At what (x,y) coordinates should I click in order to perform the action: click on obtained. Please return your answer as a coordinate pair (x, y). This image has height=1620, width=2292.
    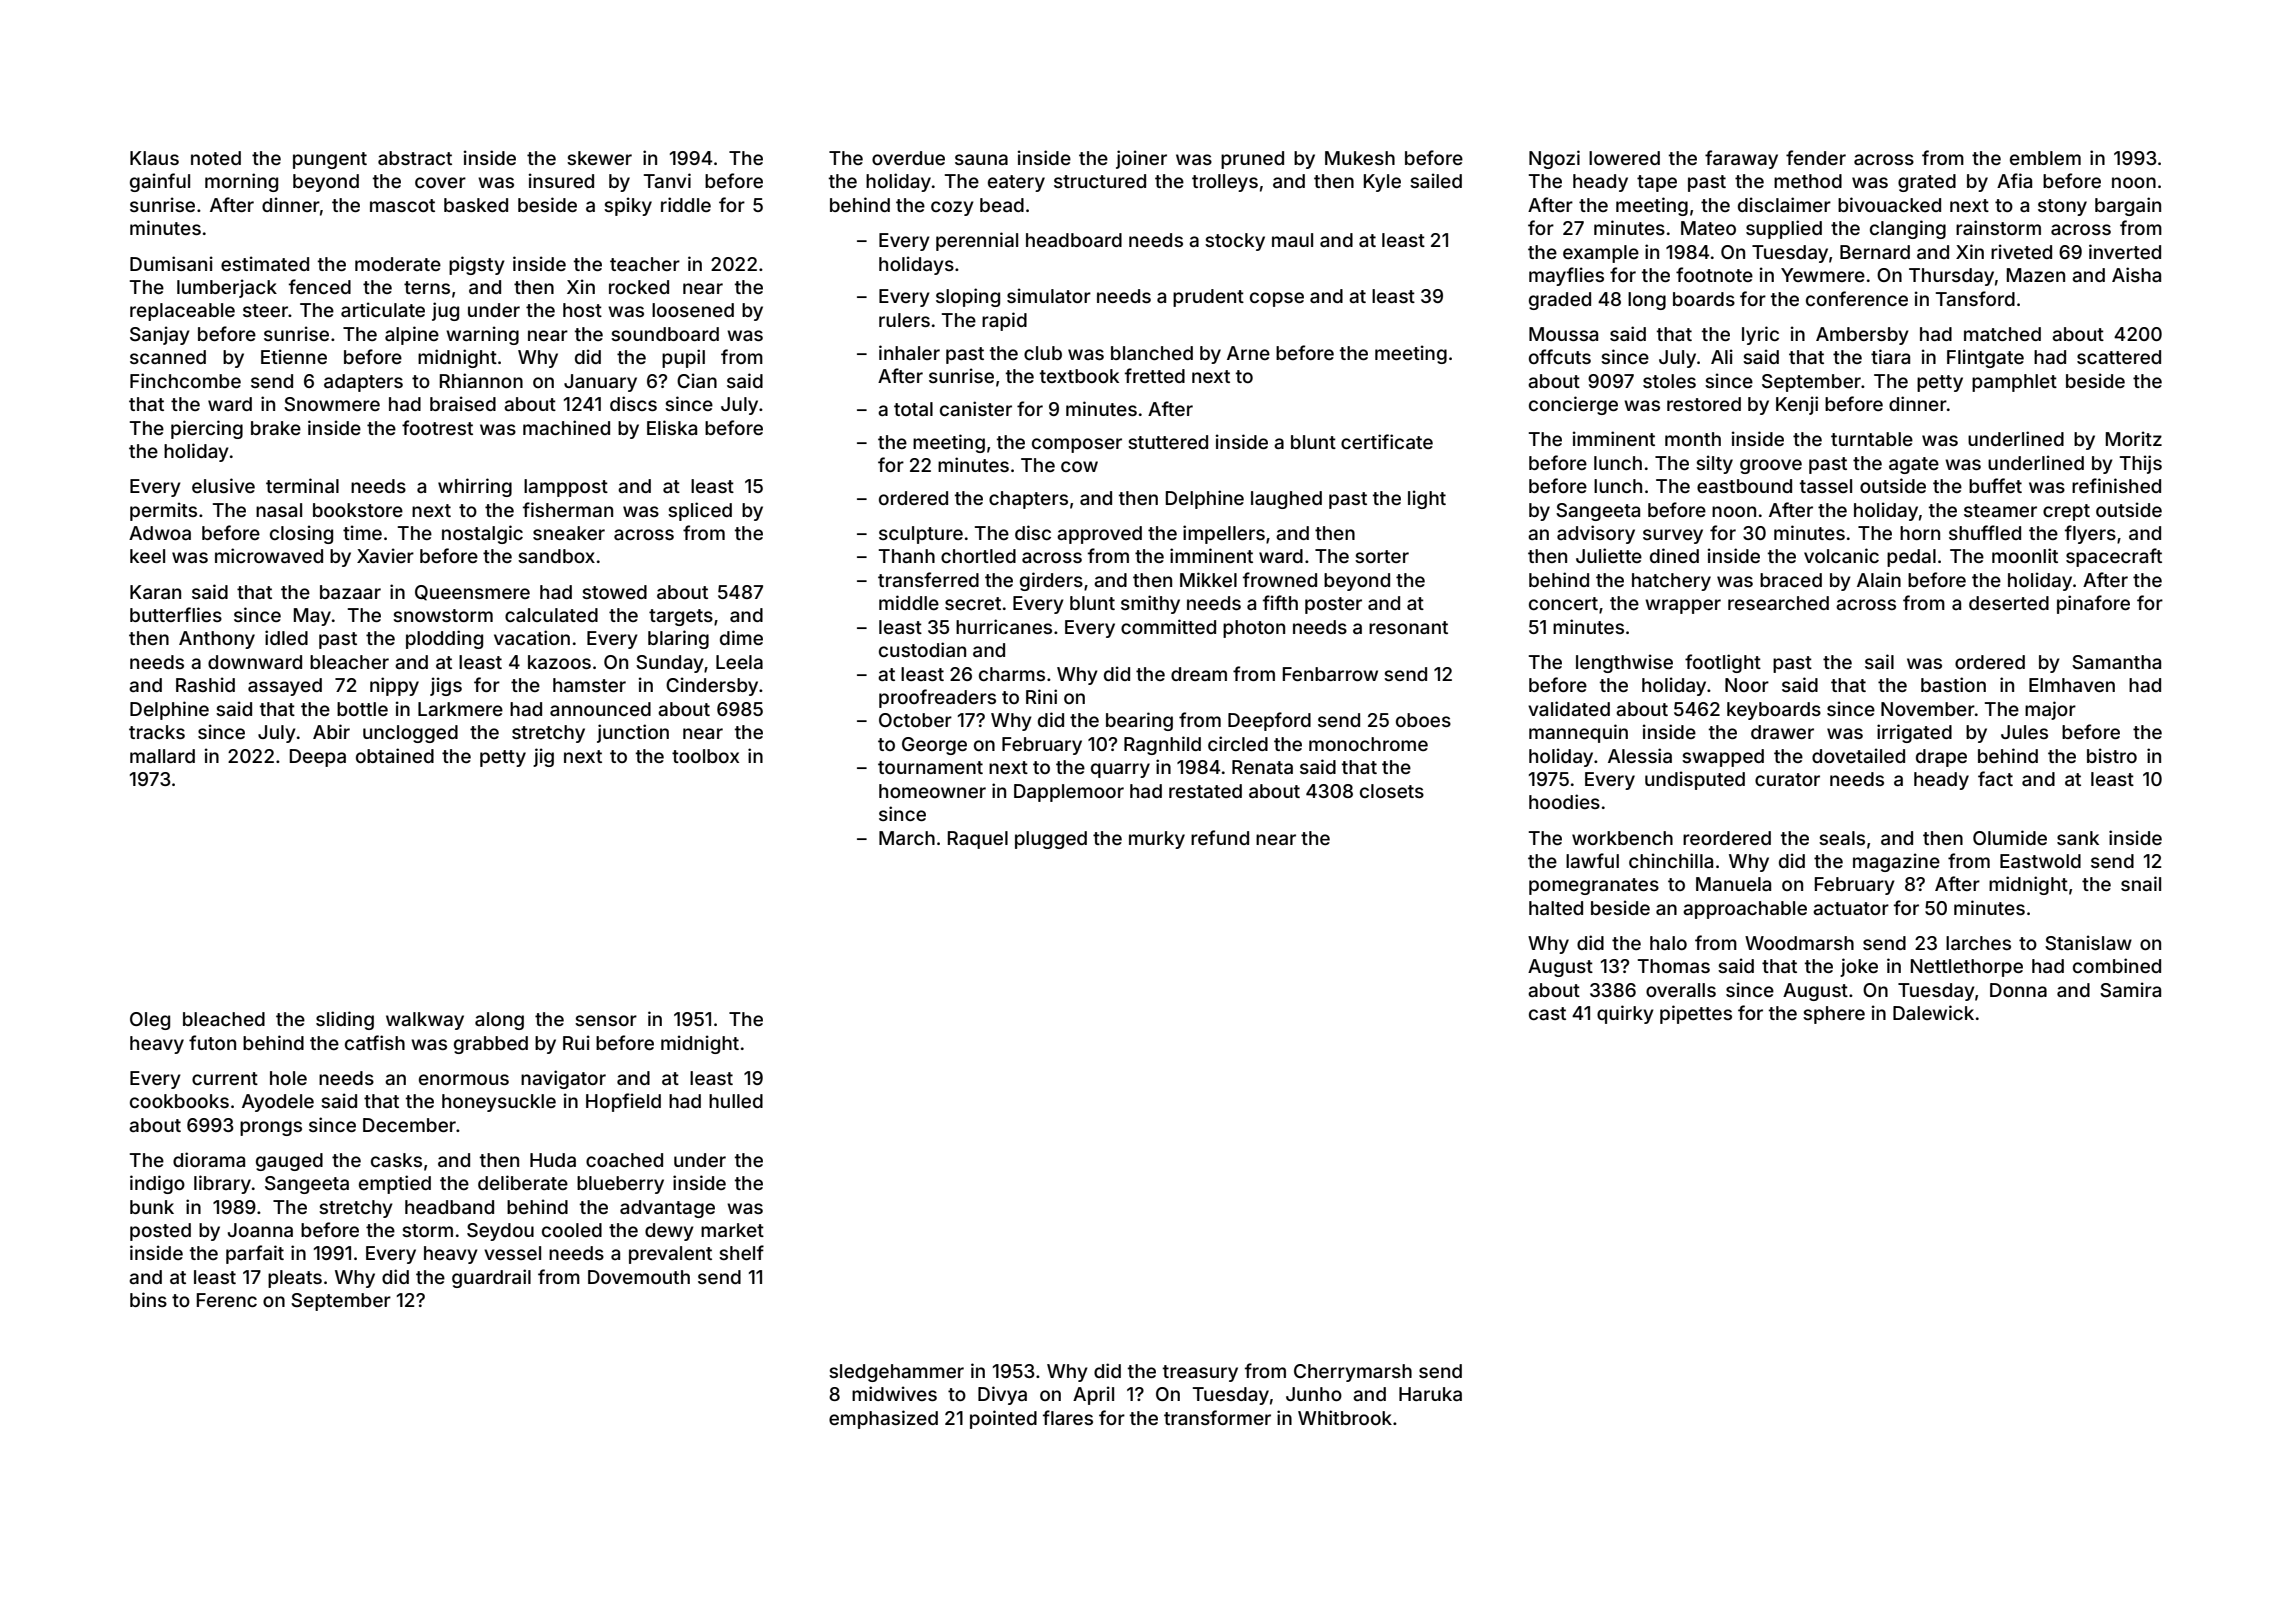
    Looking at the image, I should click on (395, 755).
